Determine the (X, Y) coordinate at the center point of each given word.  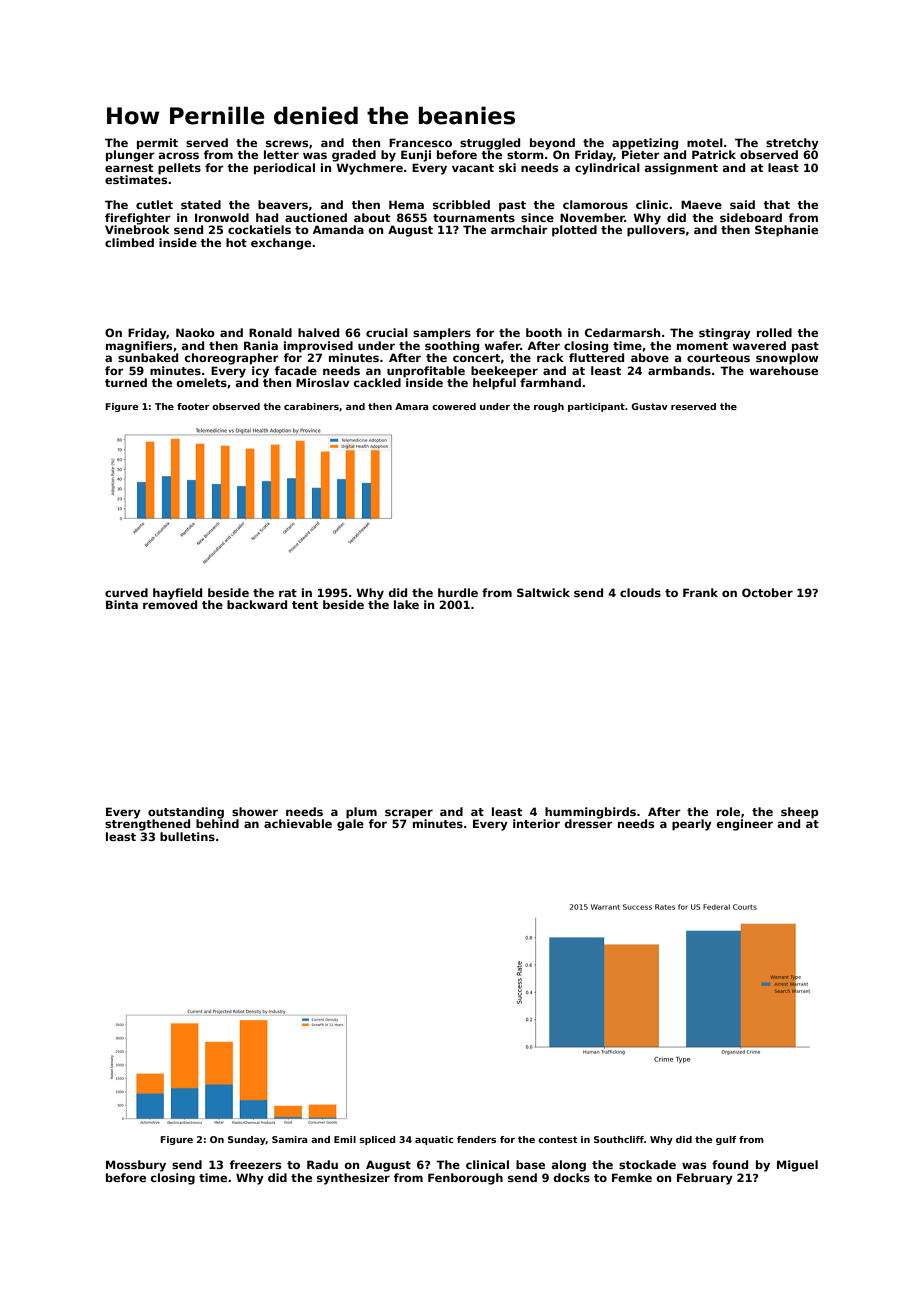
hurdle (458, 592)
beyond (552, 144)
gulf (726, 1140)
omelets (202, 382)
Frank (700, 592)
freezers (255, 1164)
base (530, 1164)
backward (257, 604)
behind (217, 823)
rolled (774, 332)
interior (536, 823)
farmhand (550, 382)
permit (157, 144)
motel (705, 142)
